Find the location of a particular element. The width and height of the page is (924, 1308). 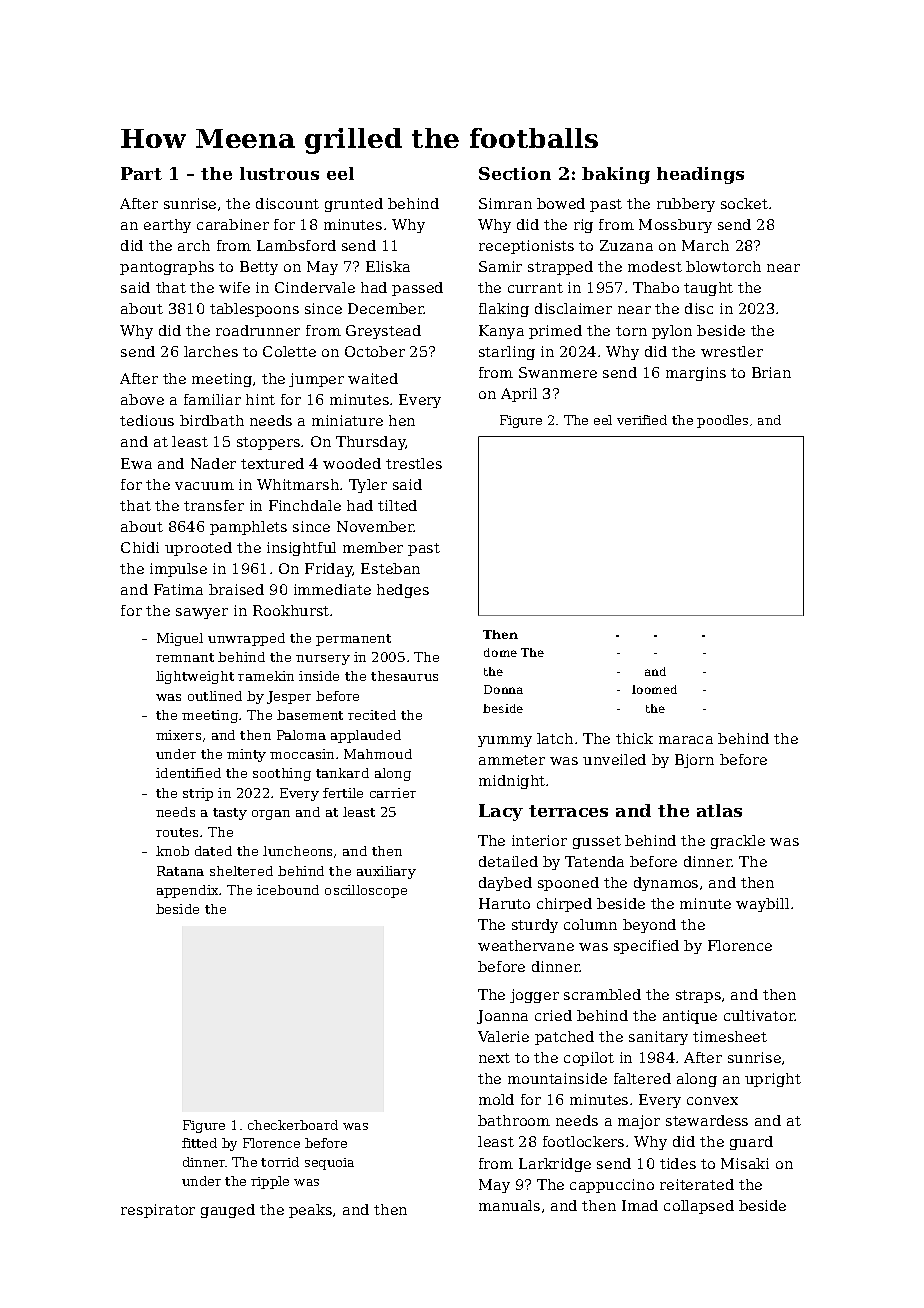

starling is located at coordinates (507, 353).
